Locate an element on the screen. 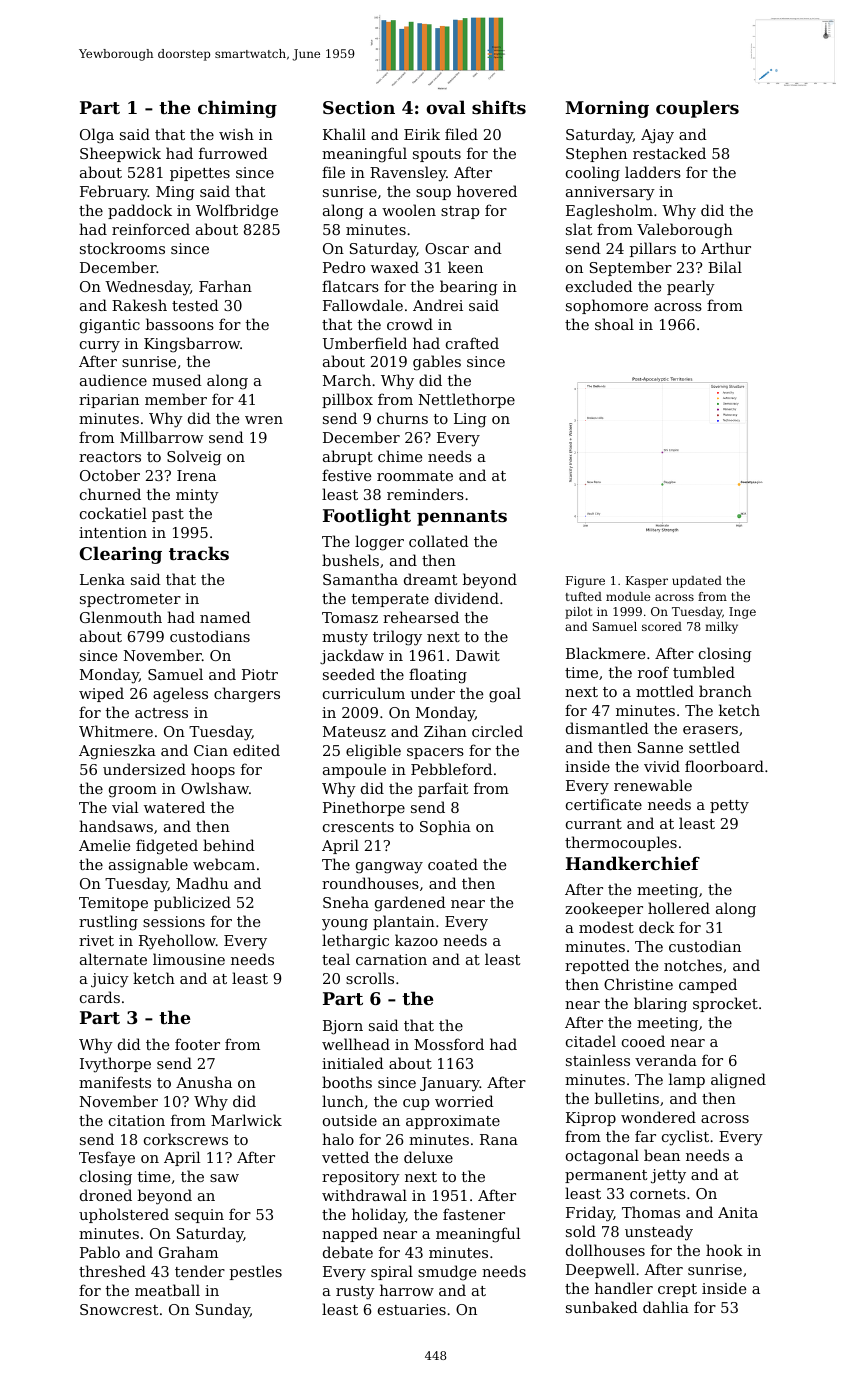 The width and height of the screenshot is (849, 1400). reinforced is located at coordinates (151, 229).
